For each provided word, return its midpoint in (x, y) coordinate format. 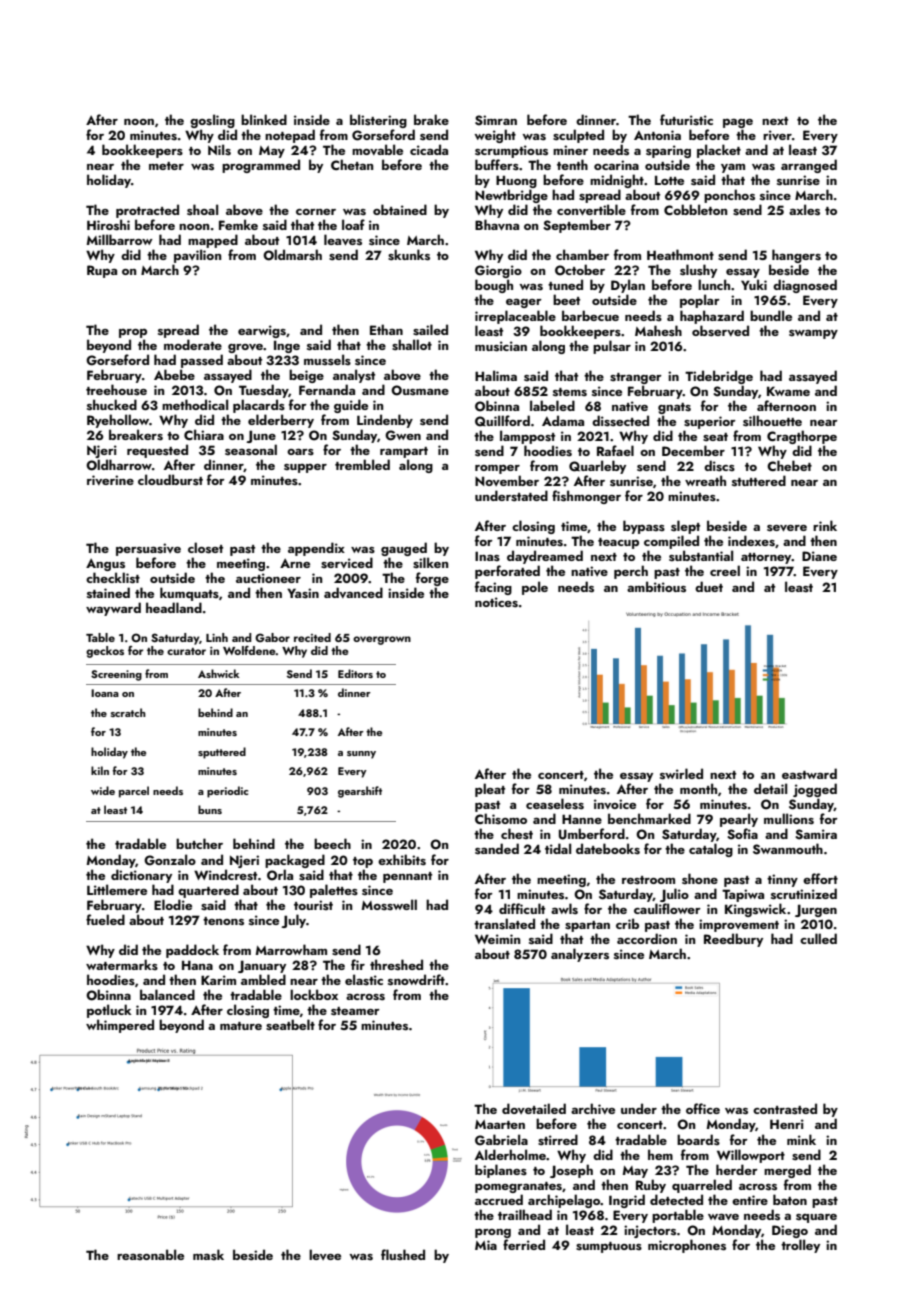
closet (205, 548)
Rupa (102, 271)
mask (208, 1254)
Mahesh (658, 330)
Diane (819, 556)
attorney (766, 558)
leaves (343, 240)
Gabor (272, 637)
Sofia (742, 834)
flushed (403, 1254)
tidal (558, 848)
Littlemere (117, 889)
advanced (353, 592)
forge (432, 579)
